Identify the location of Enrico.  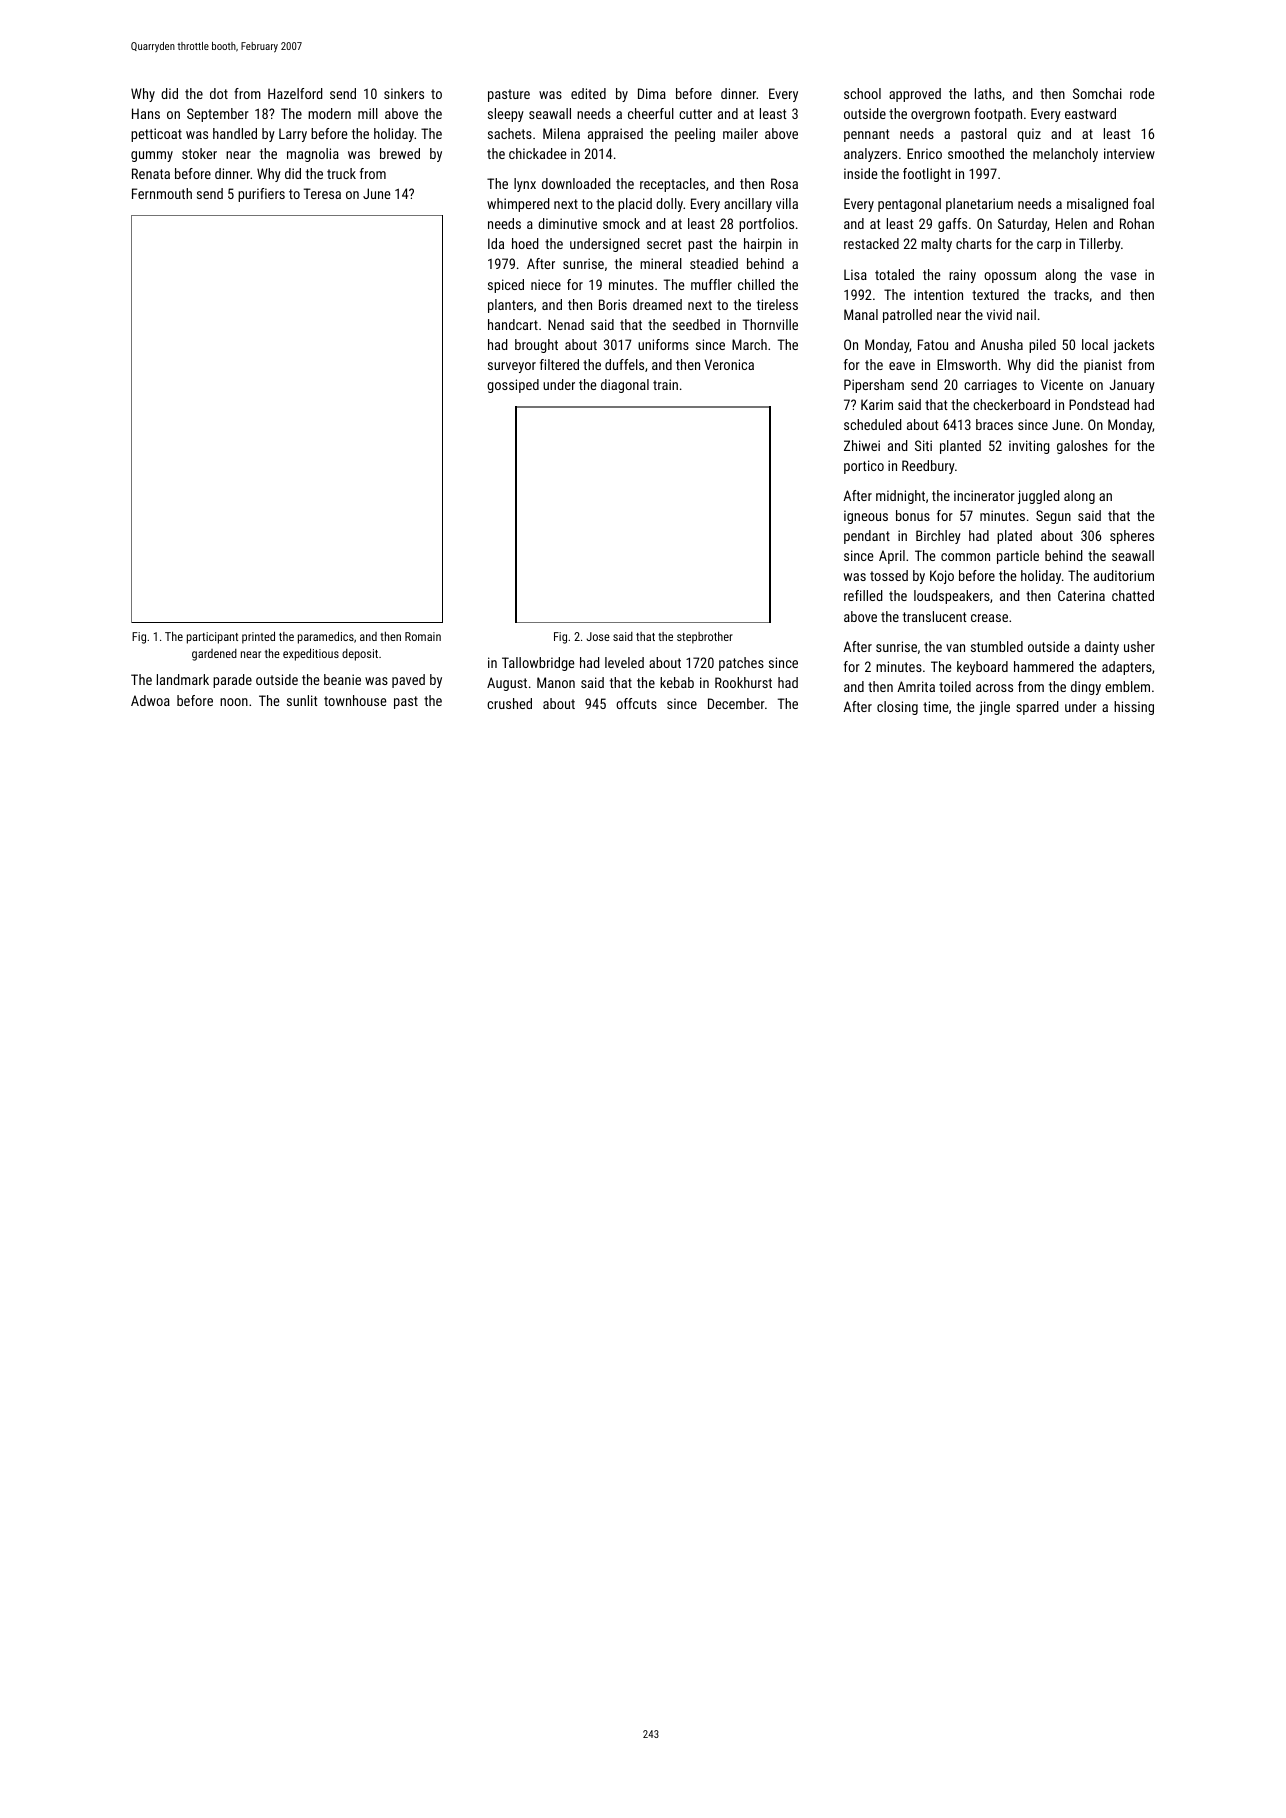
(924, 153).
